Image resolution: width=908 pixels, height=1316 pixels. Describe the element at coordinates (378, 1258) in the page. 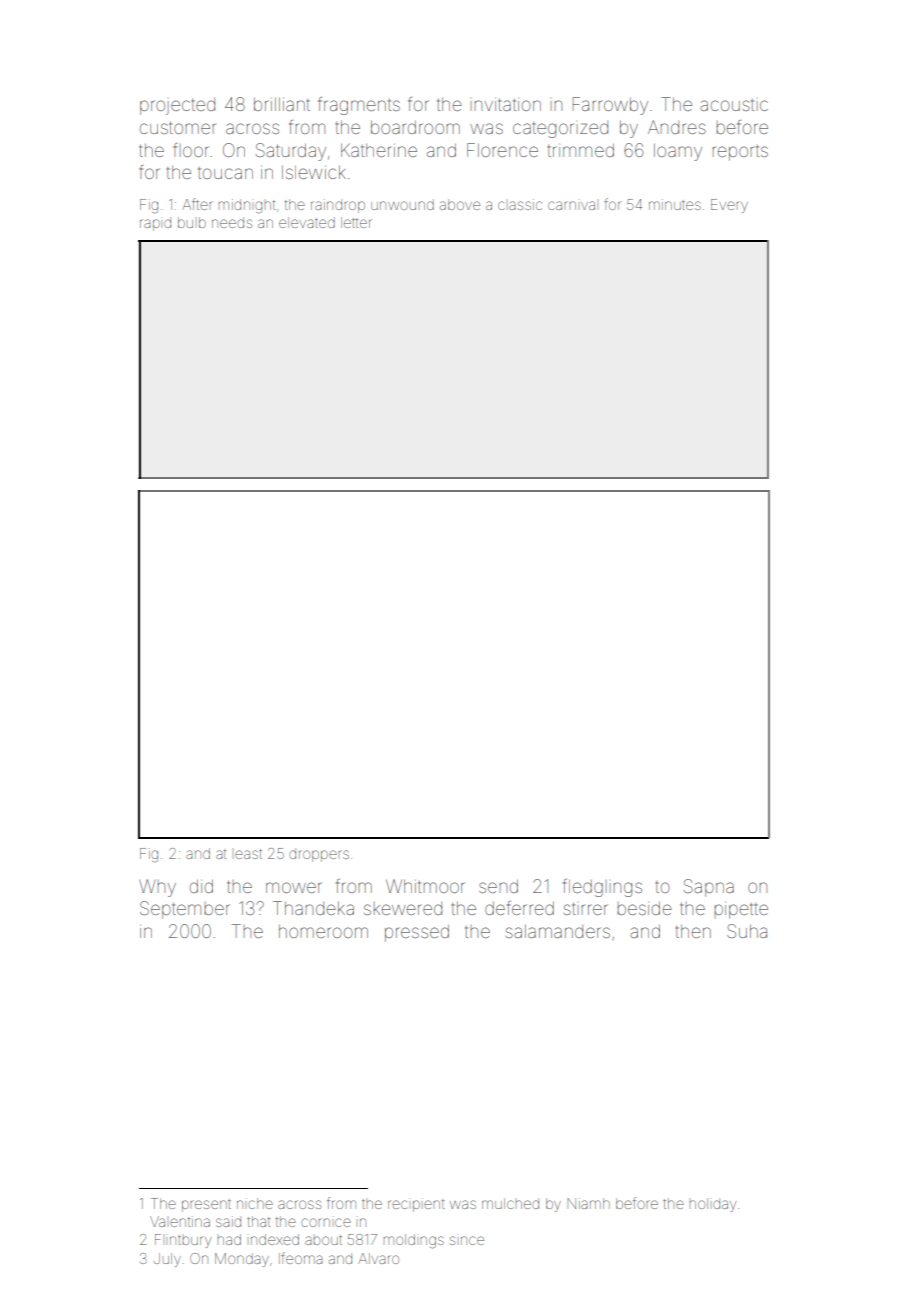

I see `Alvaro` at that location.
